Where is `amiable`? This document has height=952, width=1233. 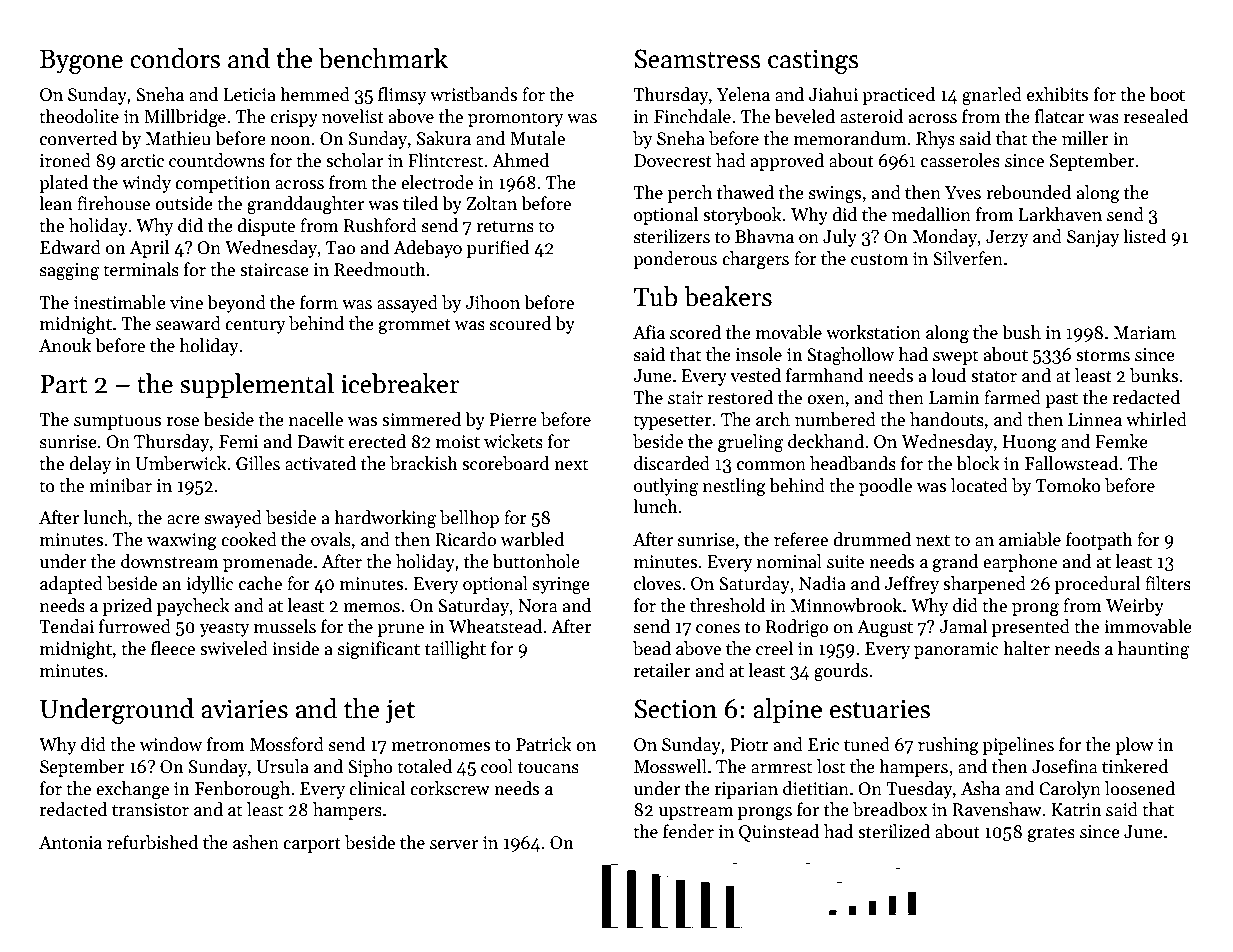
amiable is located at coordinates (1030, 539).
